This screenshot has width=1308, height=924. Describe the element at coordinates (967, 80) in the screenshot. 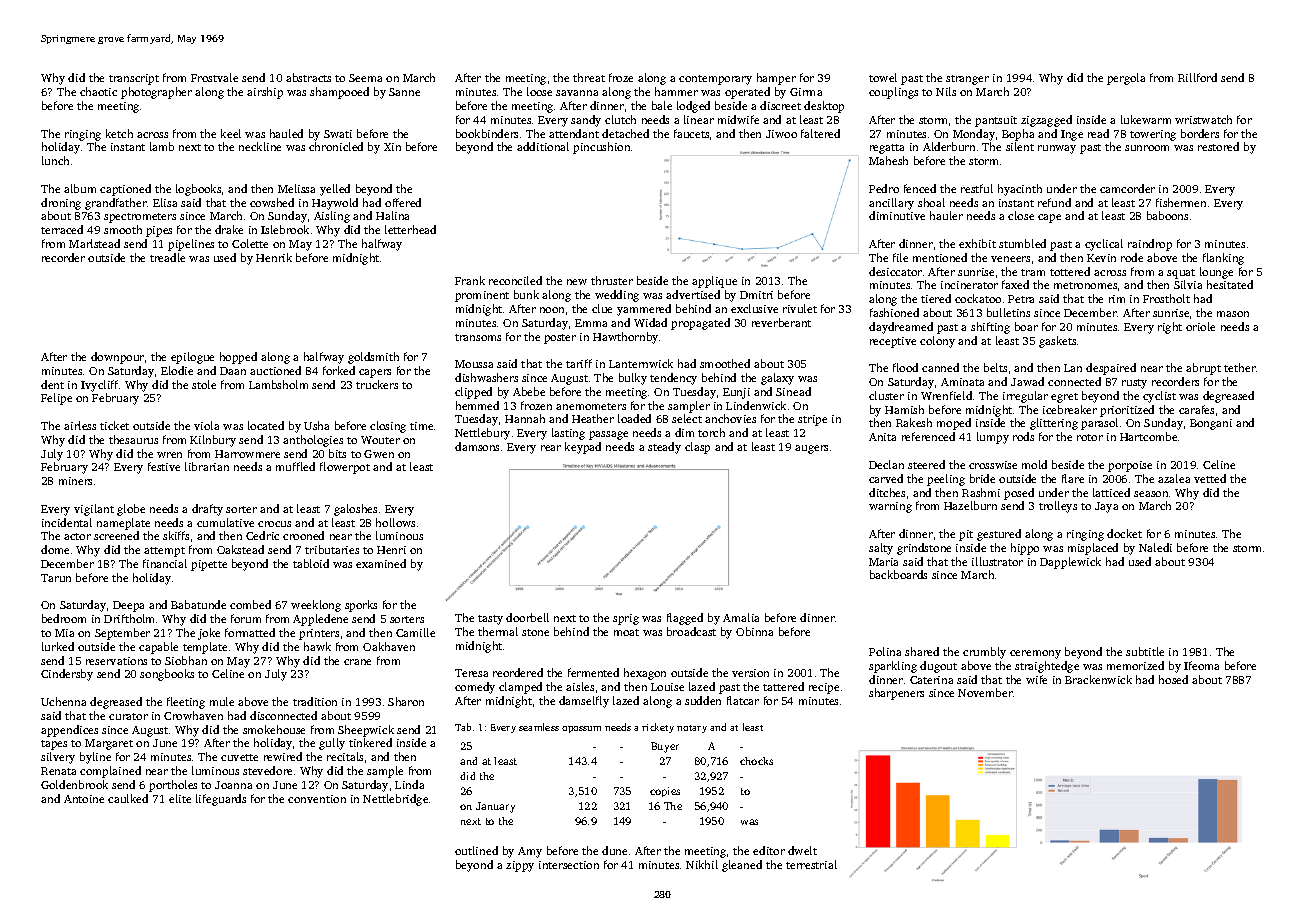

I see `stranger` at that location.
